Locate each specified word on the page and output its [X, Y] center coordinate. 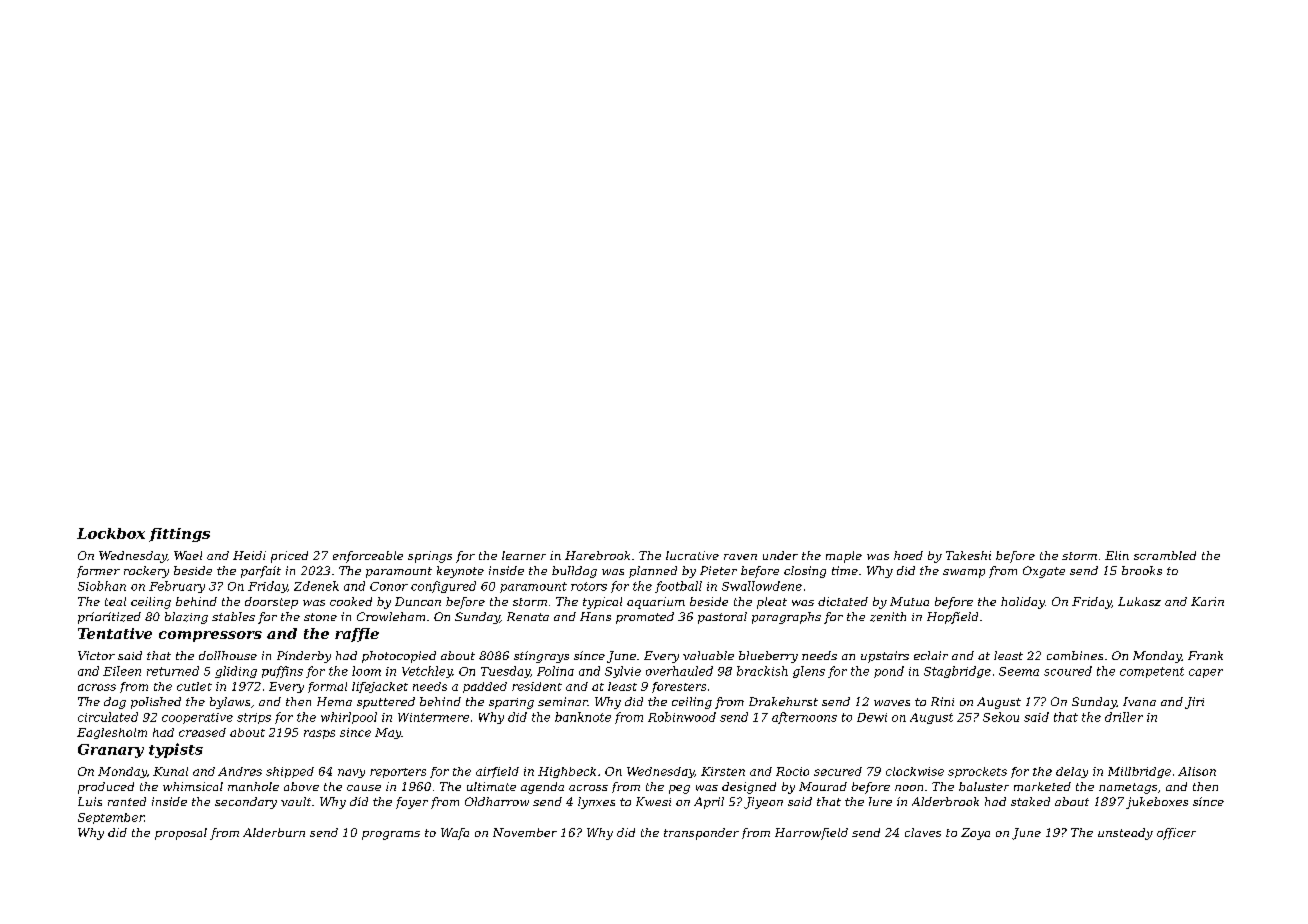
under [780, 555]
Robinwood [682, 717]
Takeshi [968, 555]
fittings [179, 535]
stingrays [541, 657]
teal [115, 601]
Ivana [1139, 701]
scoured [1068, 671]
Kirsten [723, 771]
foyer [412, 803]
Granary [111, 751]
